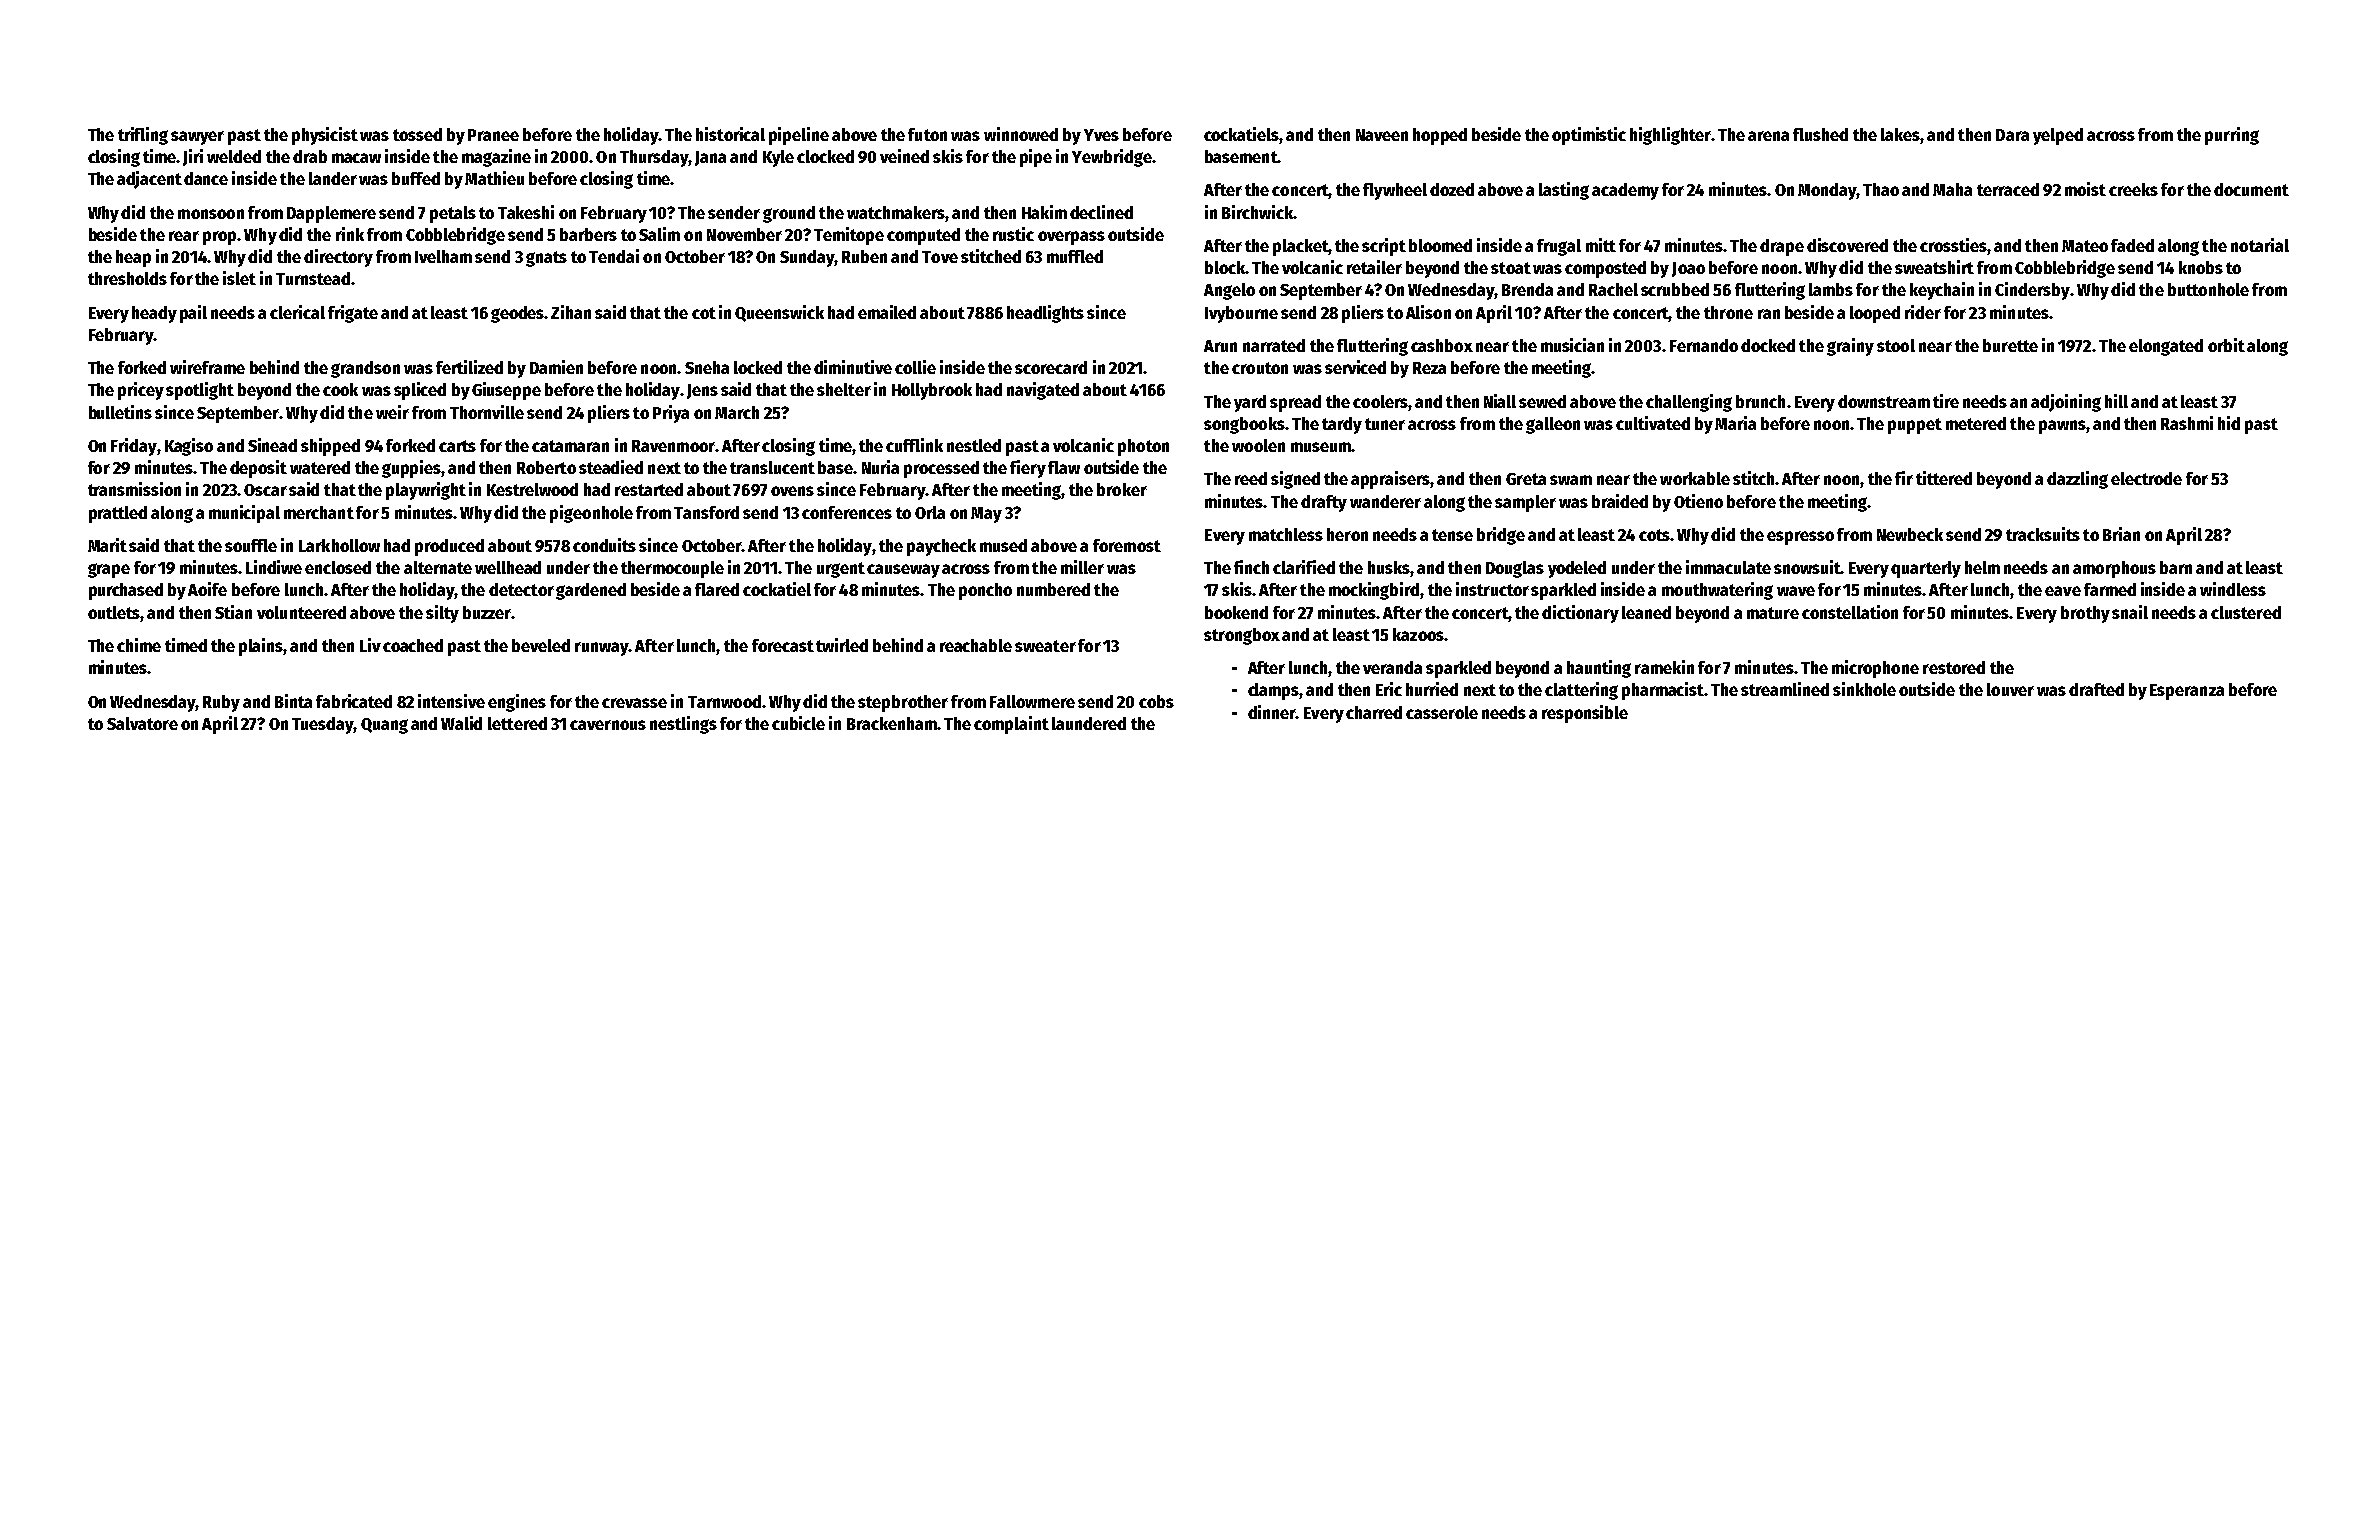 This document has width=2380, height=1540. What do you see at coordinates (792, 491) in the document?
I see `ovens` at bounding box center [792, 491].
